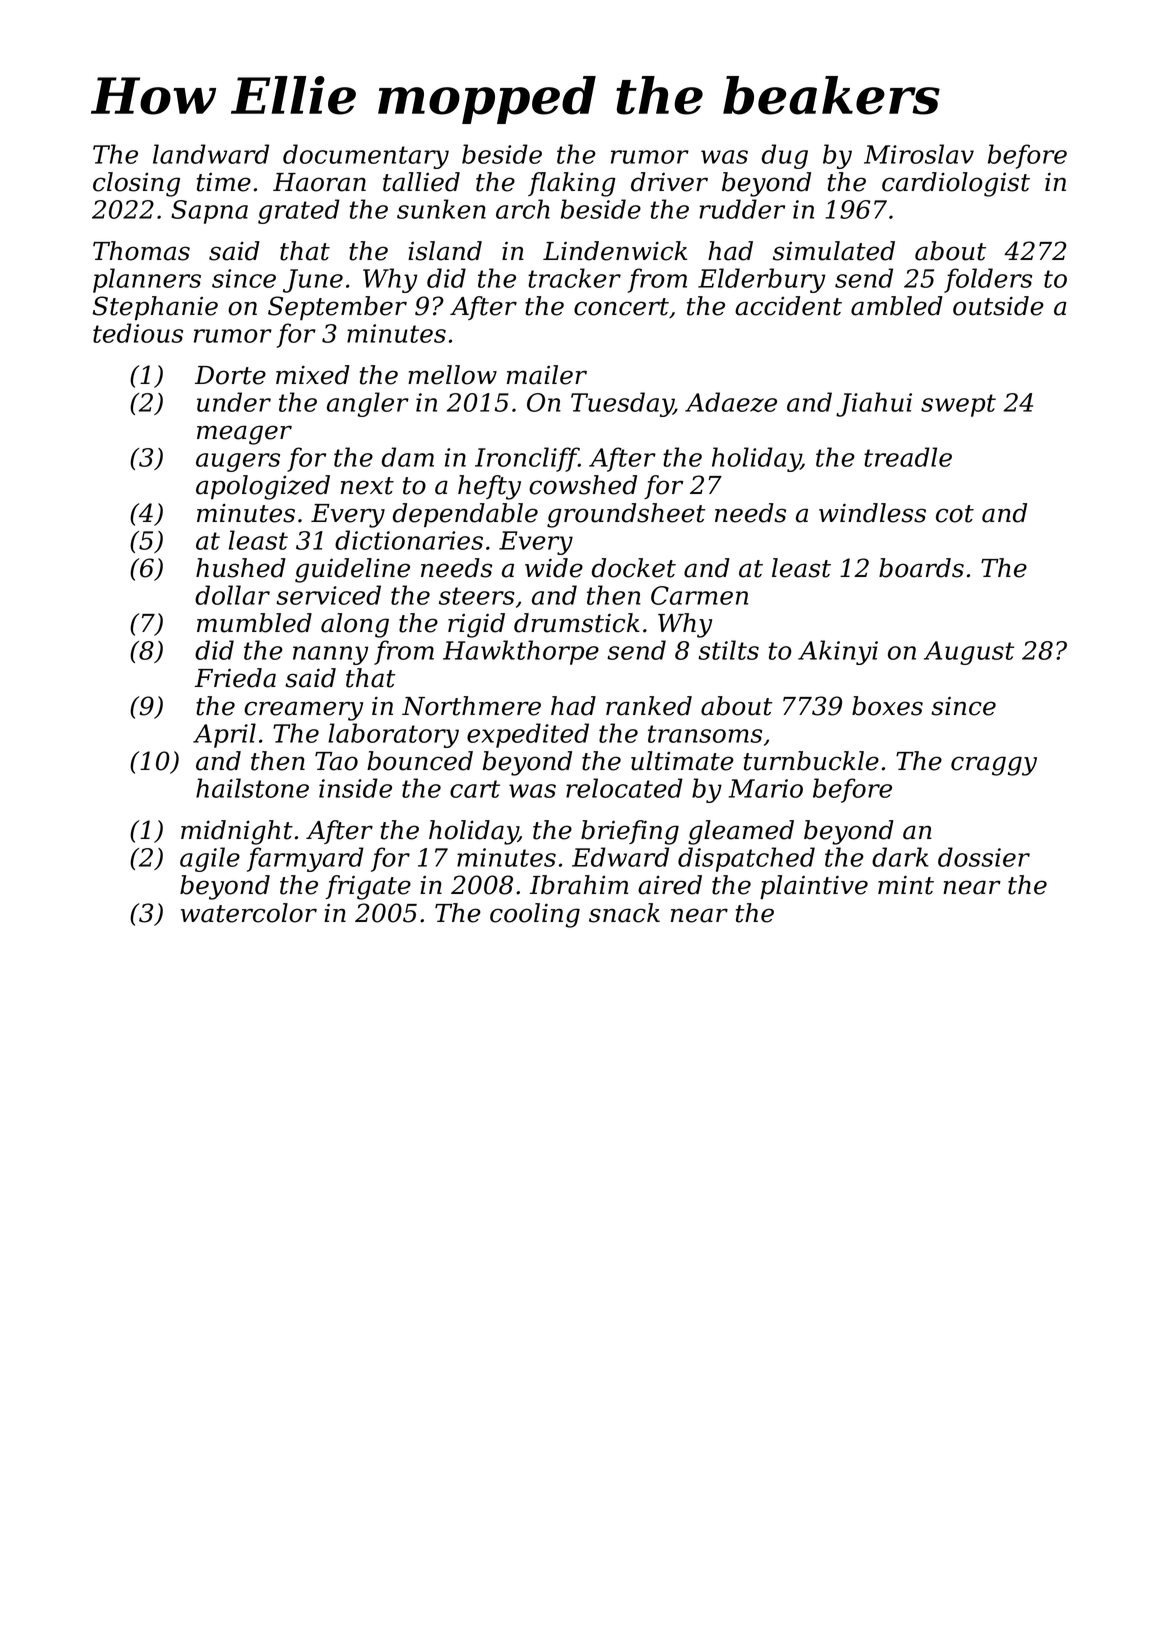 The height and width of the screenshot is (1640, 1160). Describe the element at coordinates (705, 734) in the screenshot. I see `transoms` at that location.
